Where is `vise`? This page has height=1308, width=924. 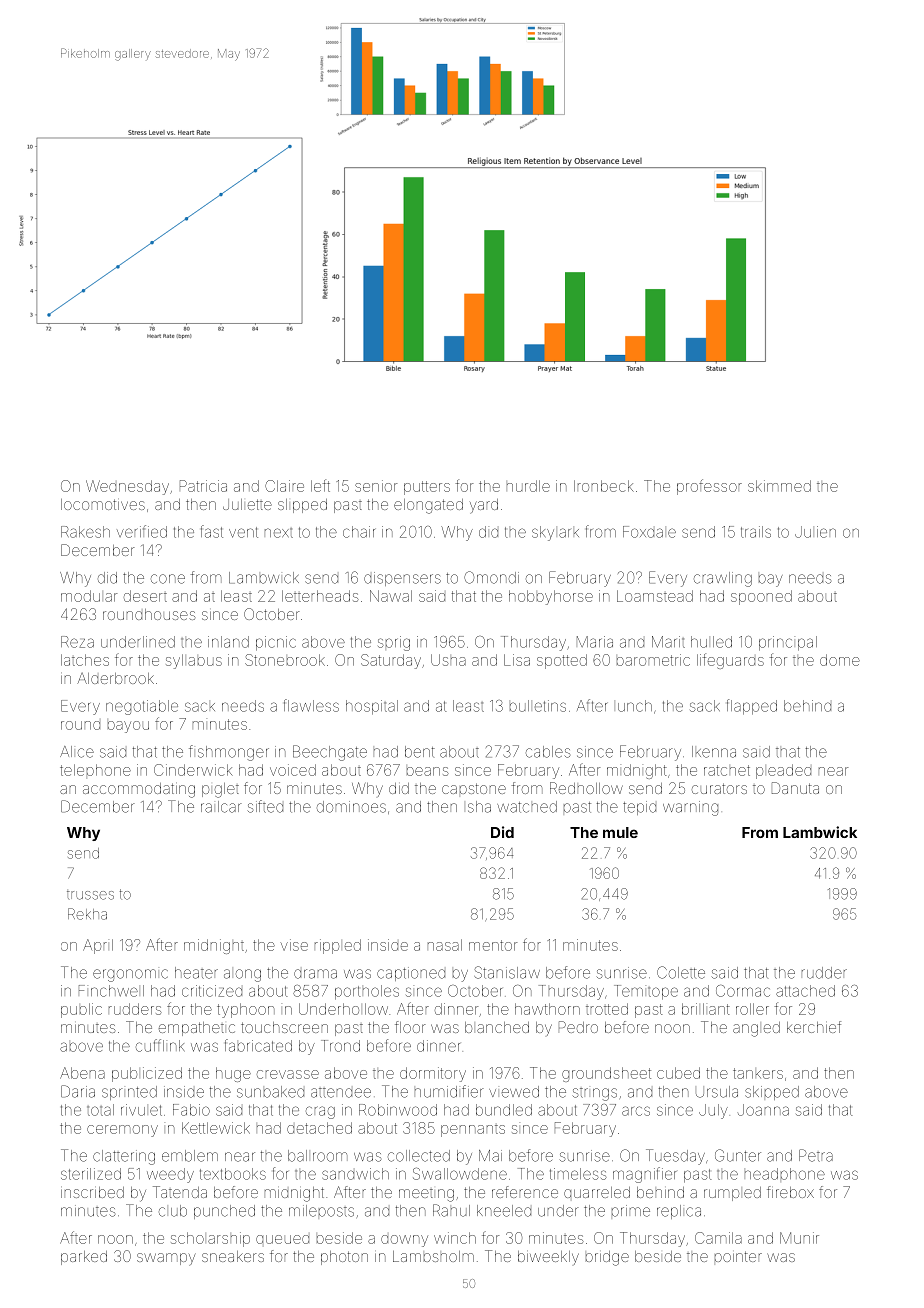 vise is located at coordinates (294, 945).
